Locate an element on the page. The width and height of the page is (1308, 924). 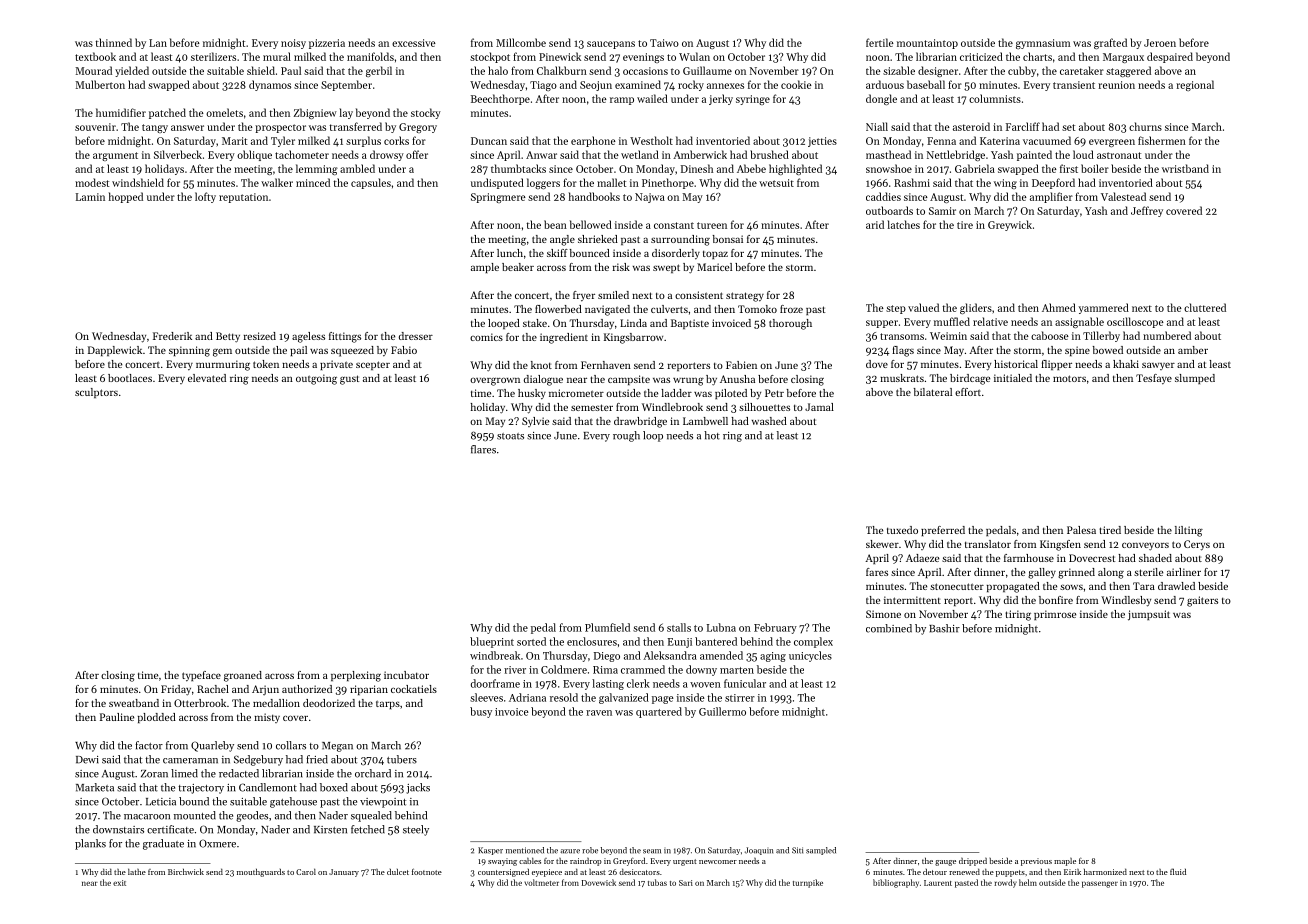
seam is located at coordinates (652, 851).
